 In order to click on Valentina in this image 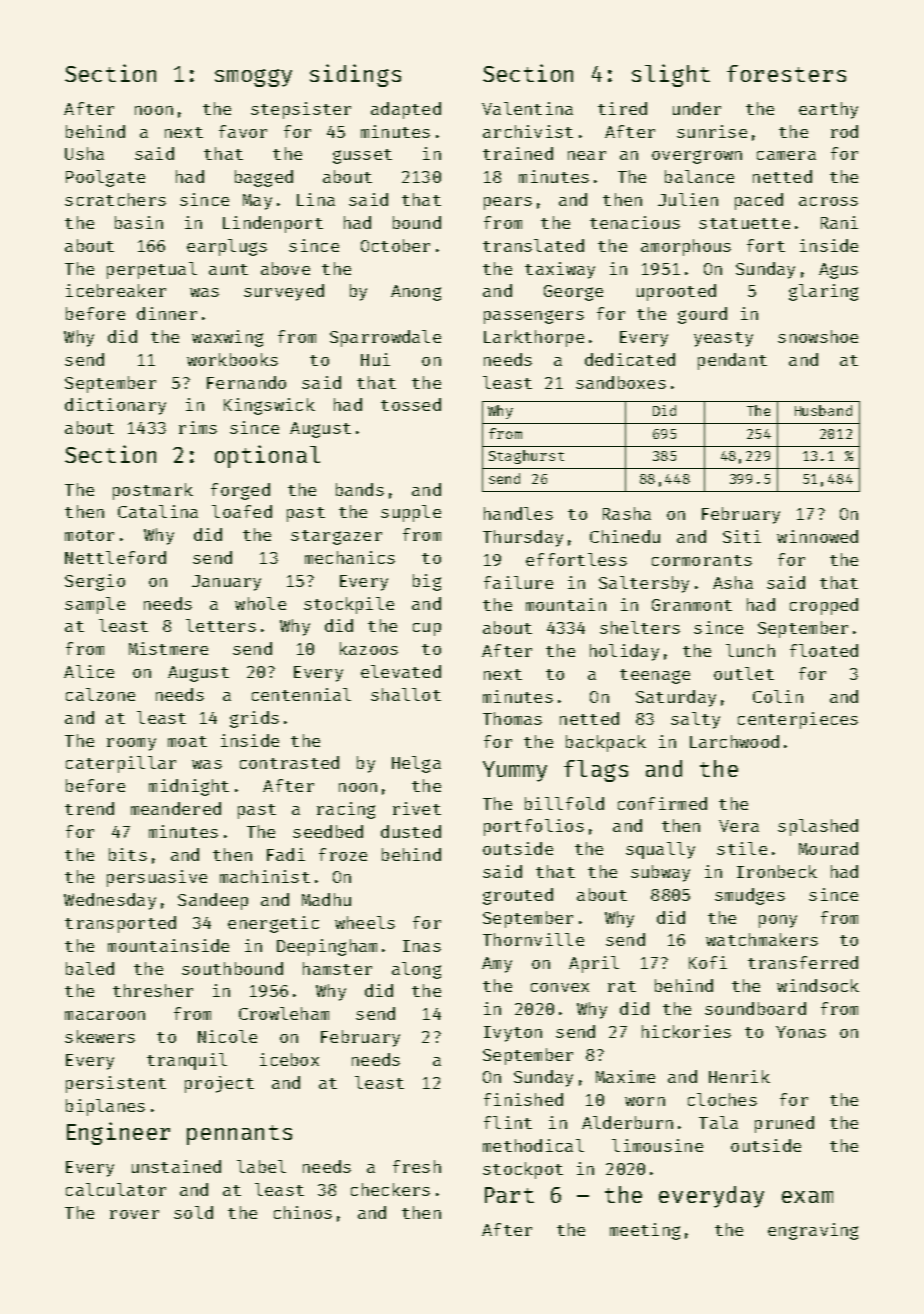, I will do `click(527, 108)`.
